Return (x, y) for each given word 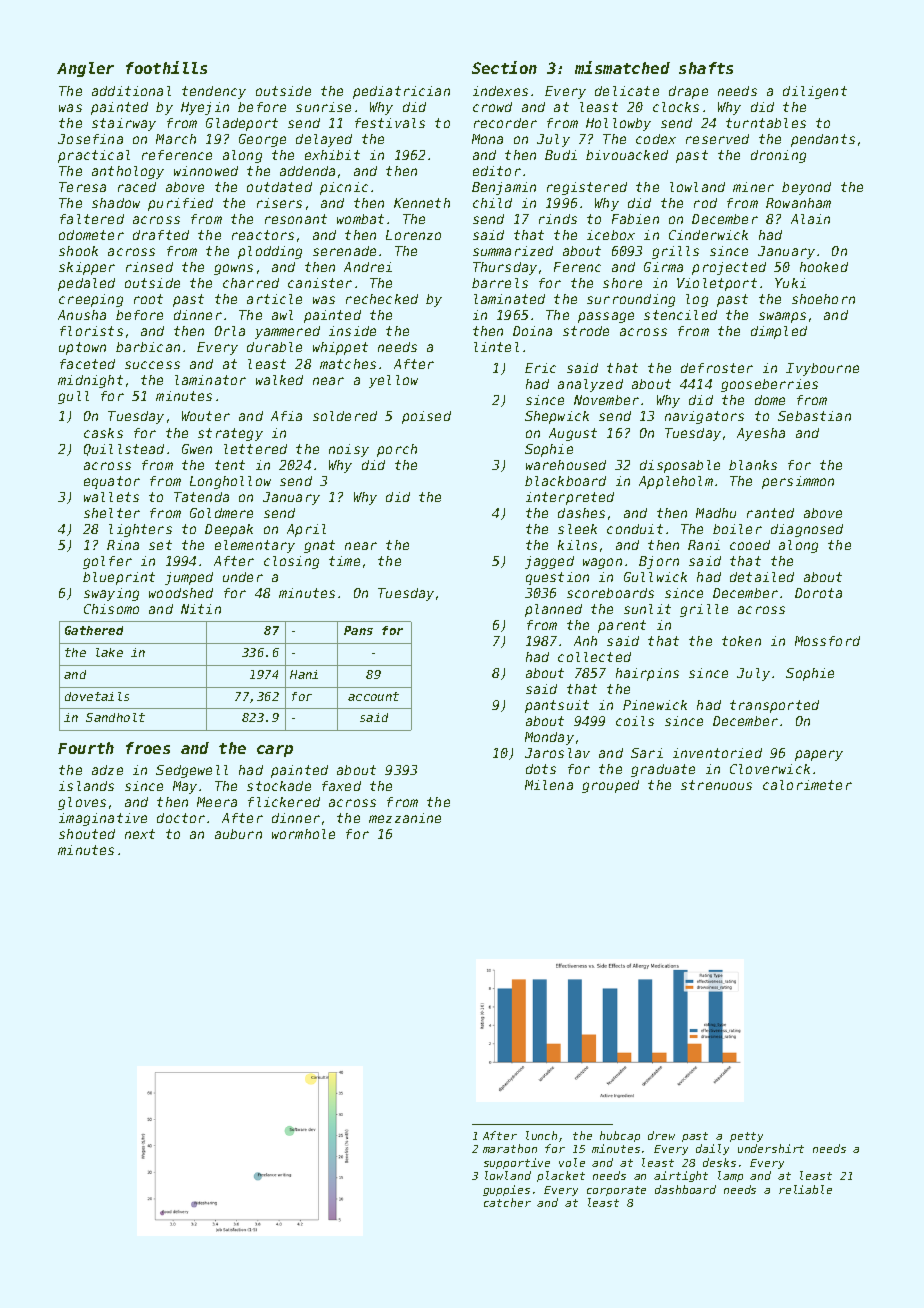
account (373, 696)
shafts (706, 68)
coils (635, 721)
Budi (561, 155)
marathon (510, 1148)
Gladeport (242, 124)
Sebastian (814, 416)
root (148, 299)
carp (275, 751)
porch (397, 450)
